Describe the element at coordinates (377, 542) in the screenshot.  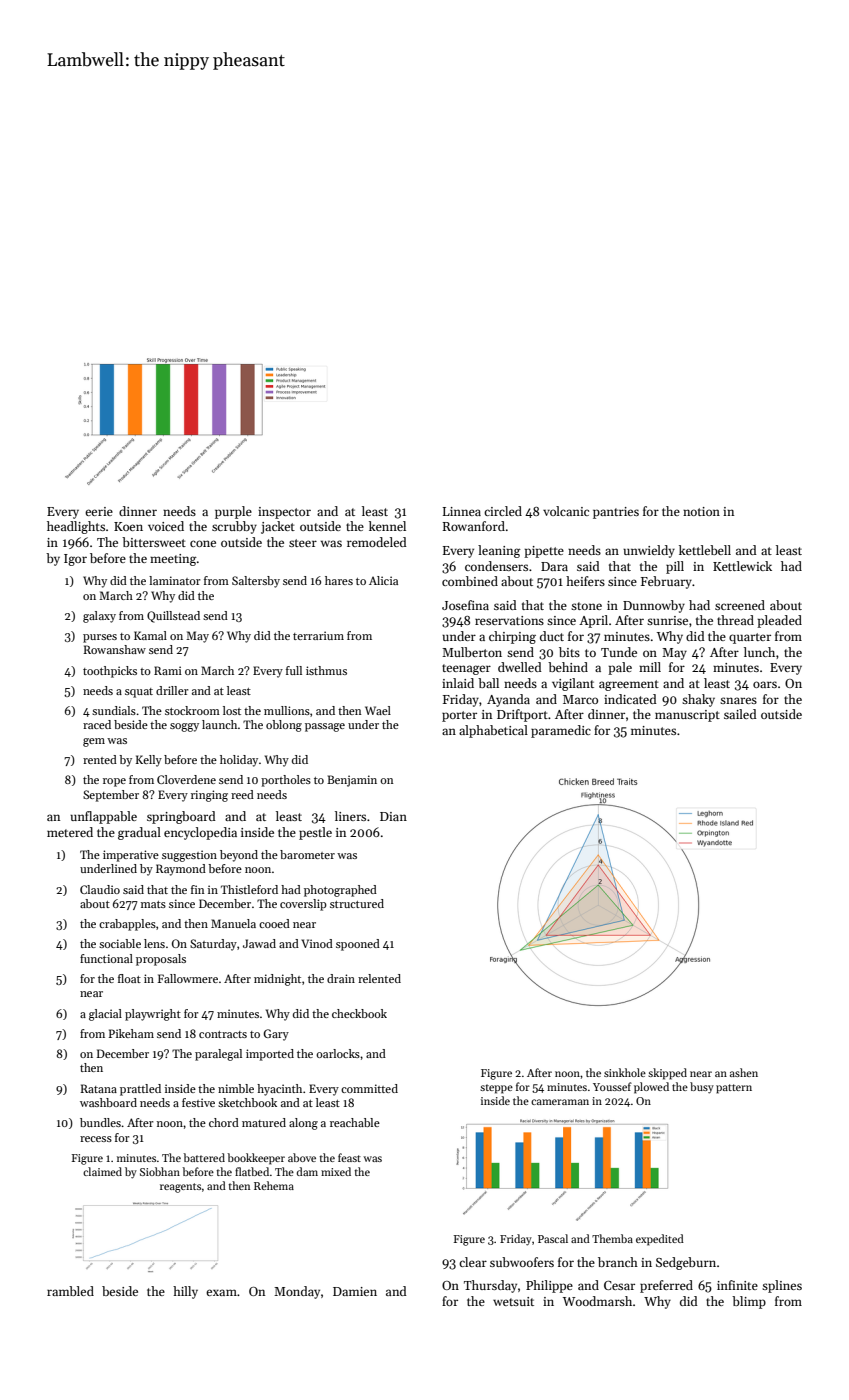
I see `remodeled` at that location.
